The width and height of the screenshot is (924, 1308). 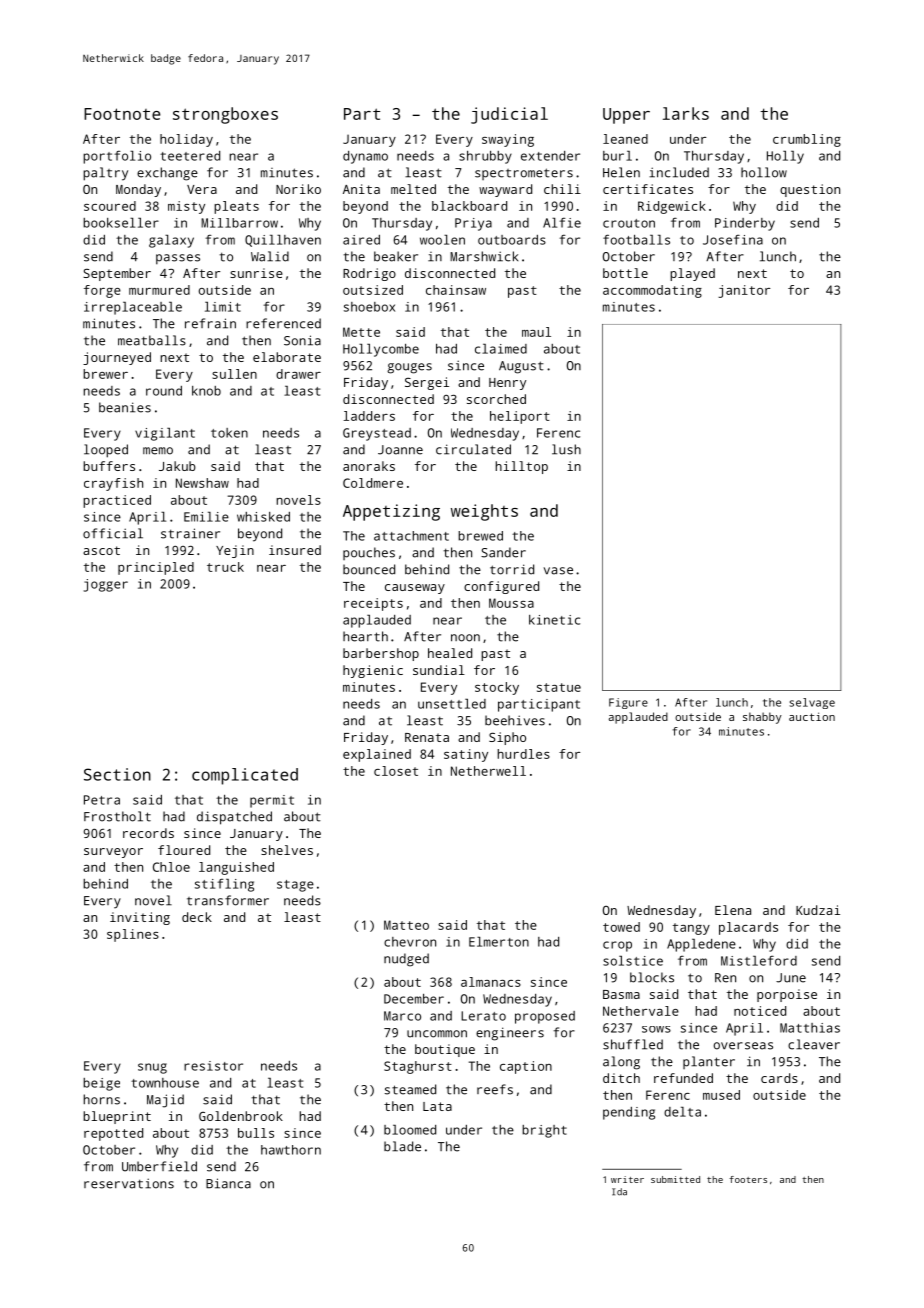 I want to click on beige, so click(x=101, y=1084).
